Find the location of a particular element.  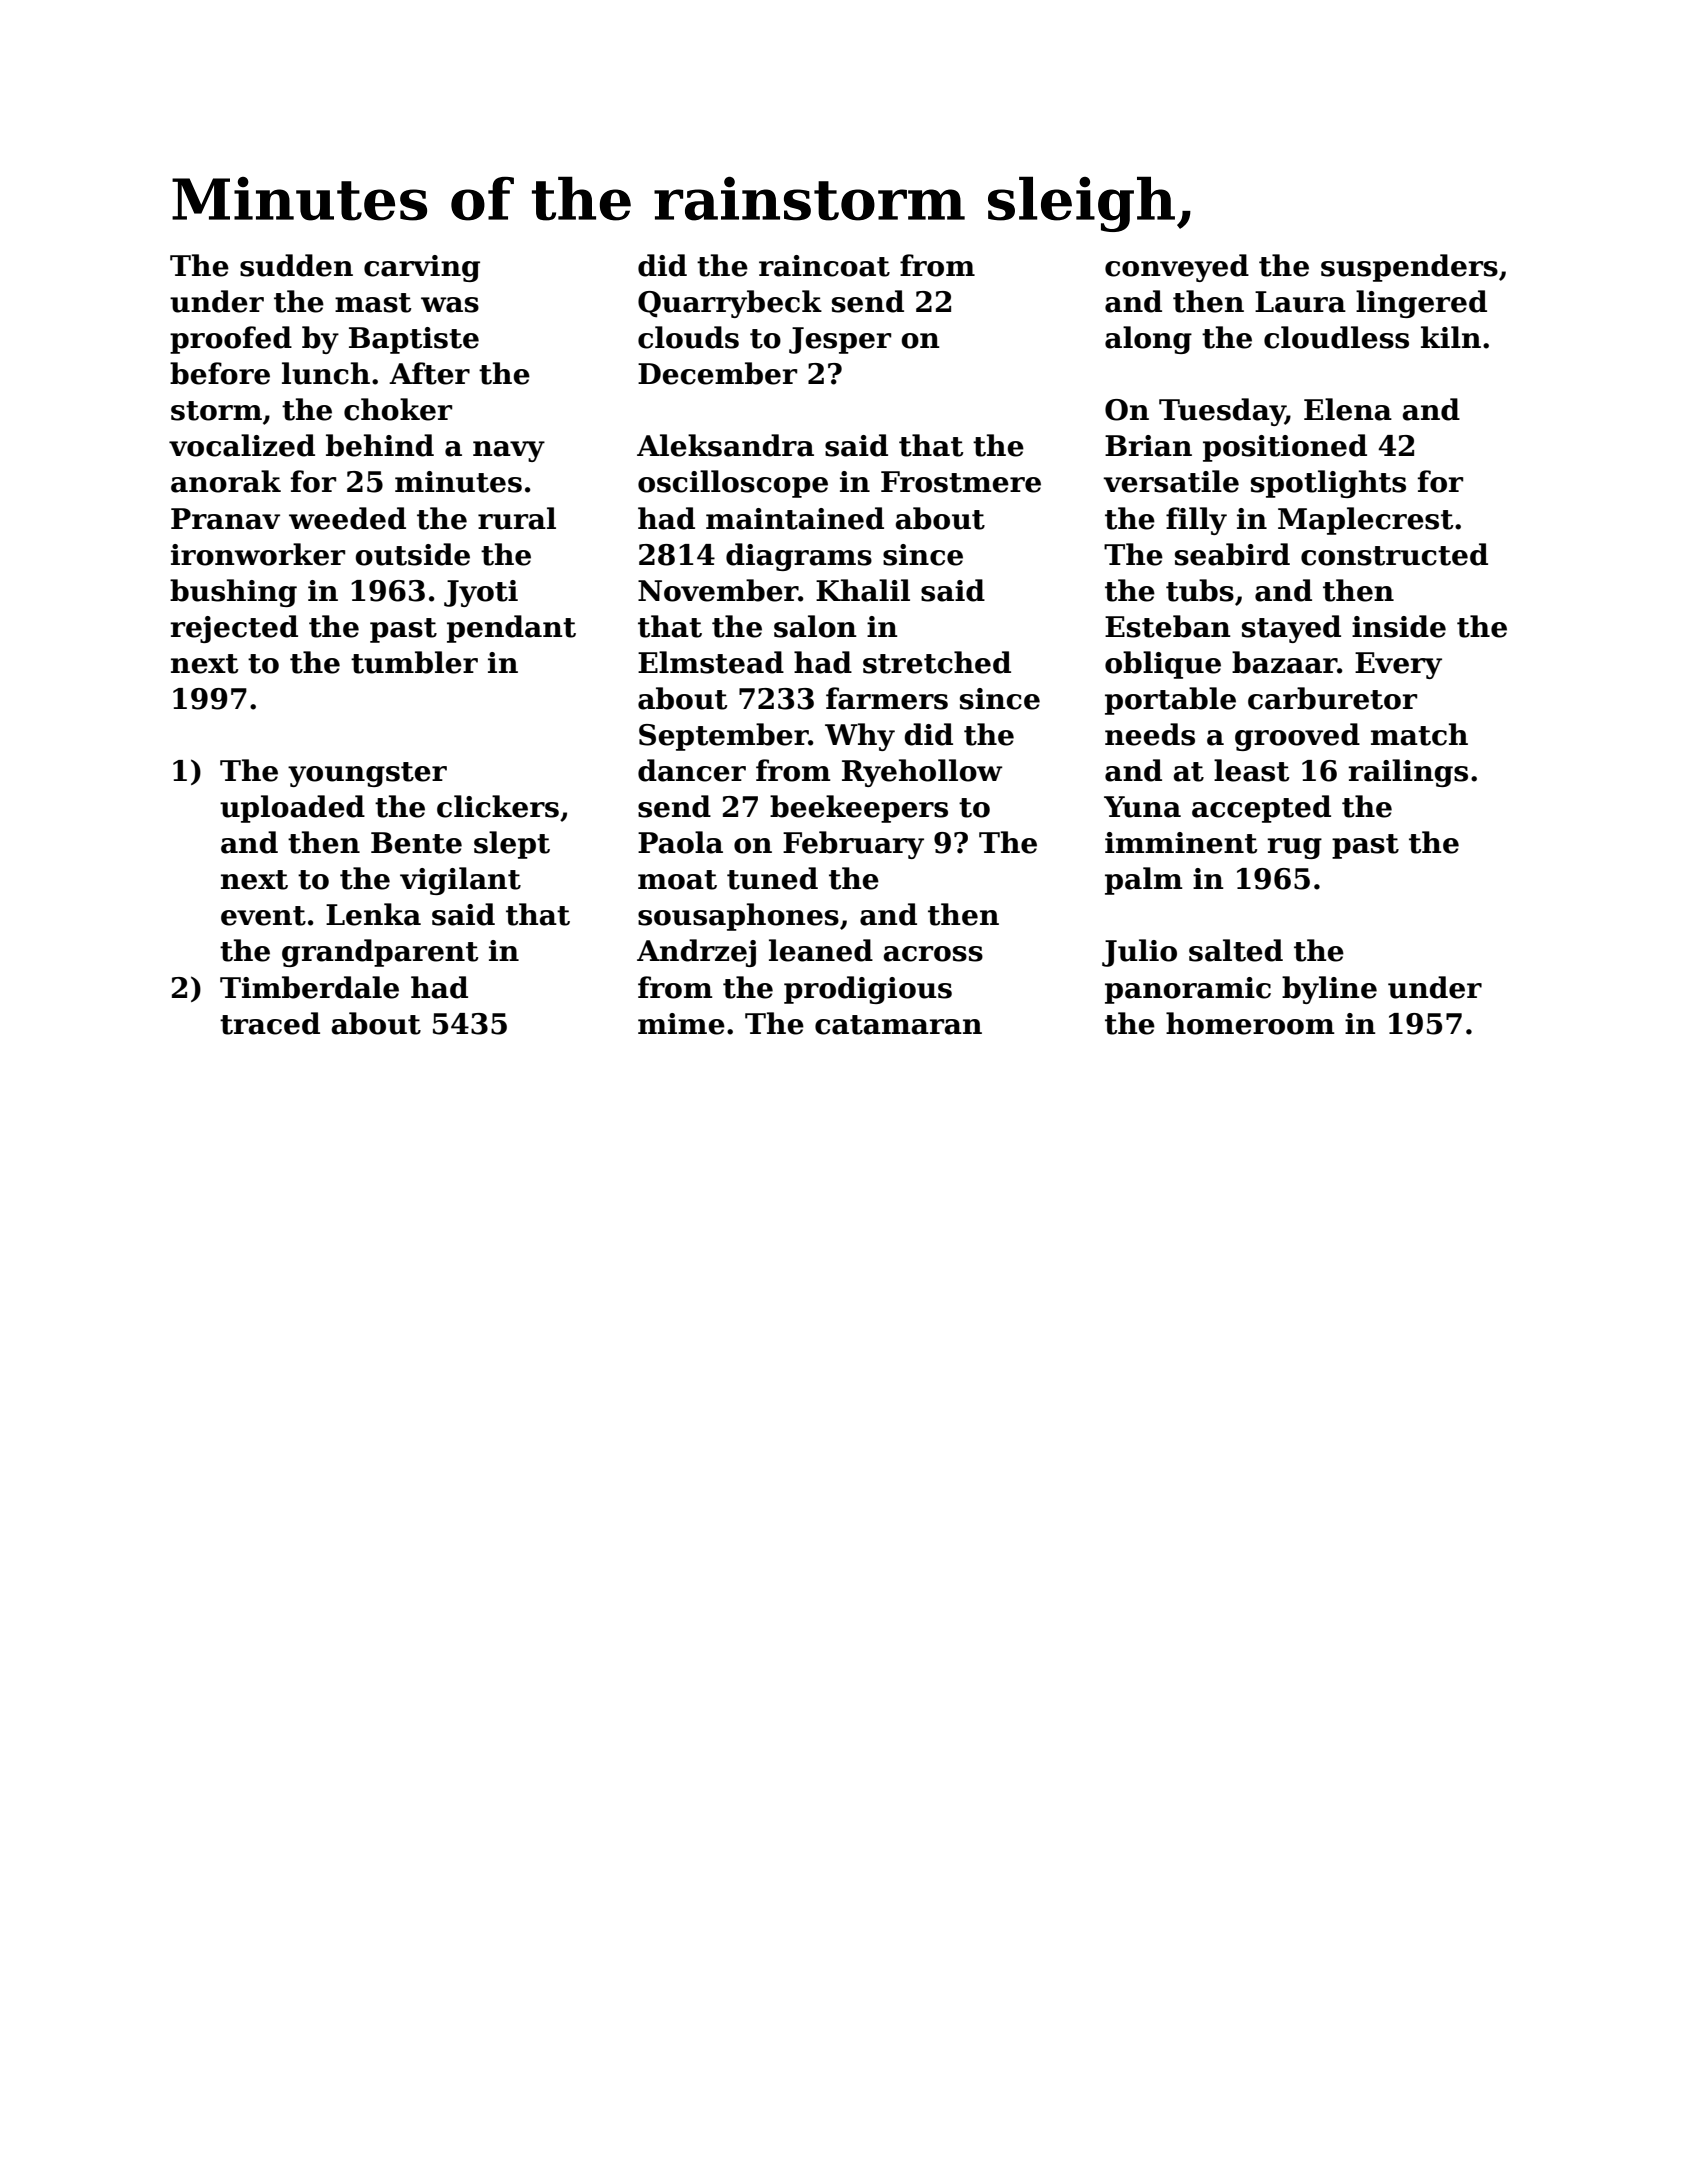

stretched is located at coordinates (937, 662).
